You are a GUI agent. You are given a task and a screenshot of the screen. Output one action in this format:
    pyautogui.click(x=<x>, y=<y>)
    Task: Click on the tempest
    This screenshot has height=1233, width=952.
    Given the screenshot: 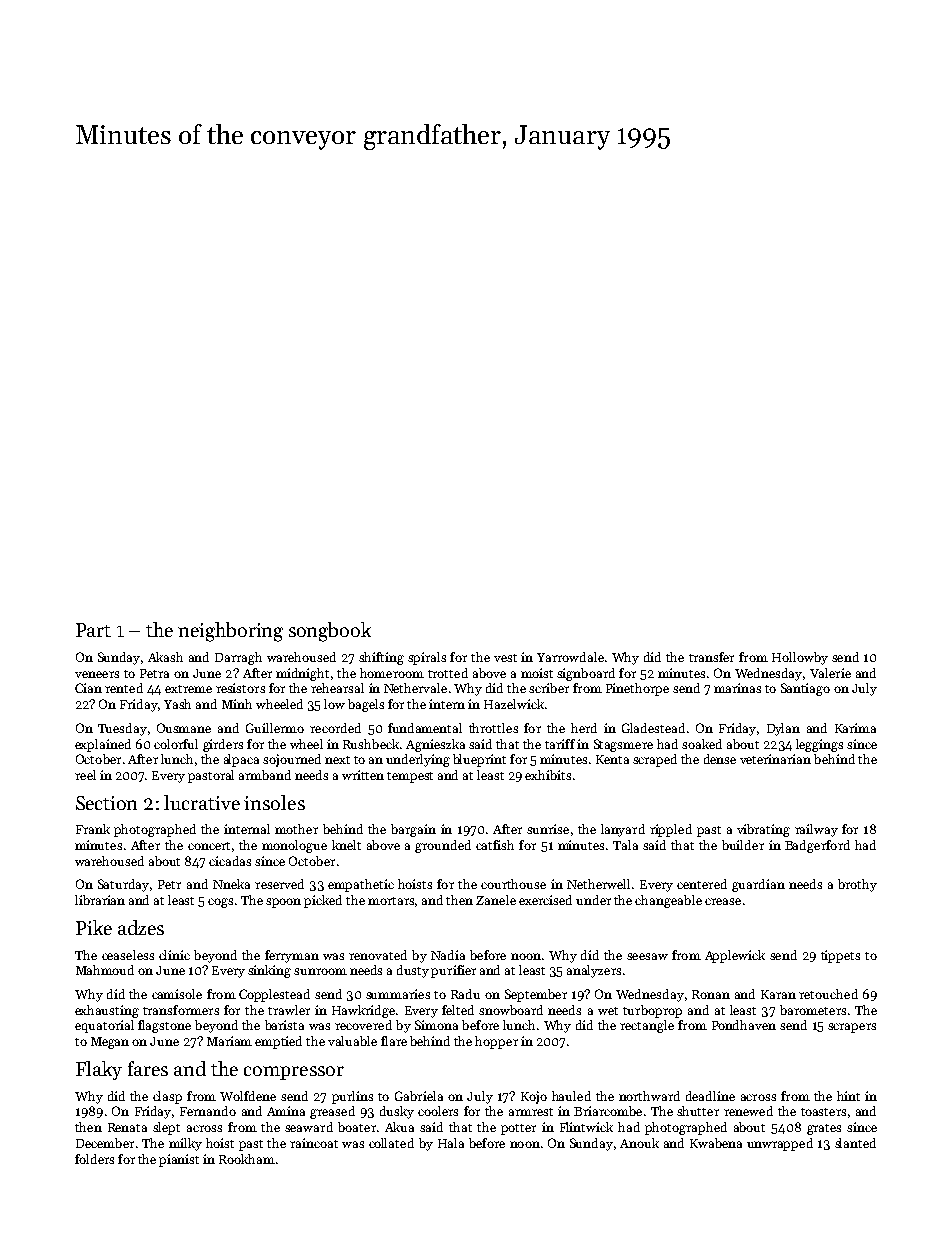 What is the action you would take?
    pyautogui.click(x=410, y=777)
